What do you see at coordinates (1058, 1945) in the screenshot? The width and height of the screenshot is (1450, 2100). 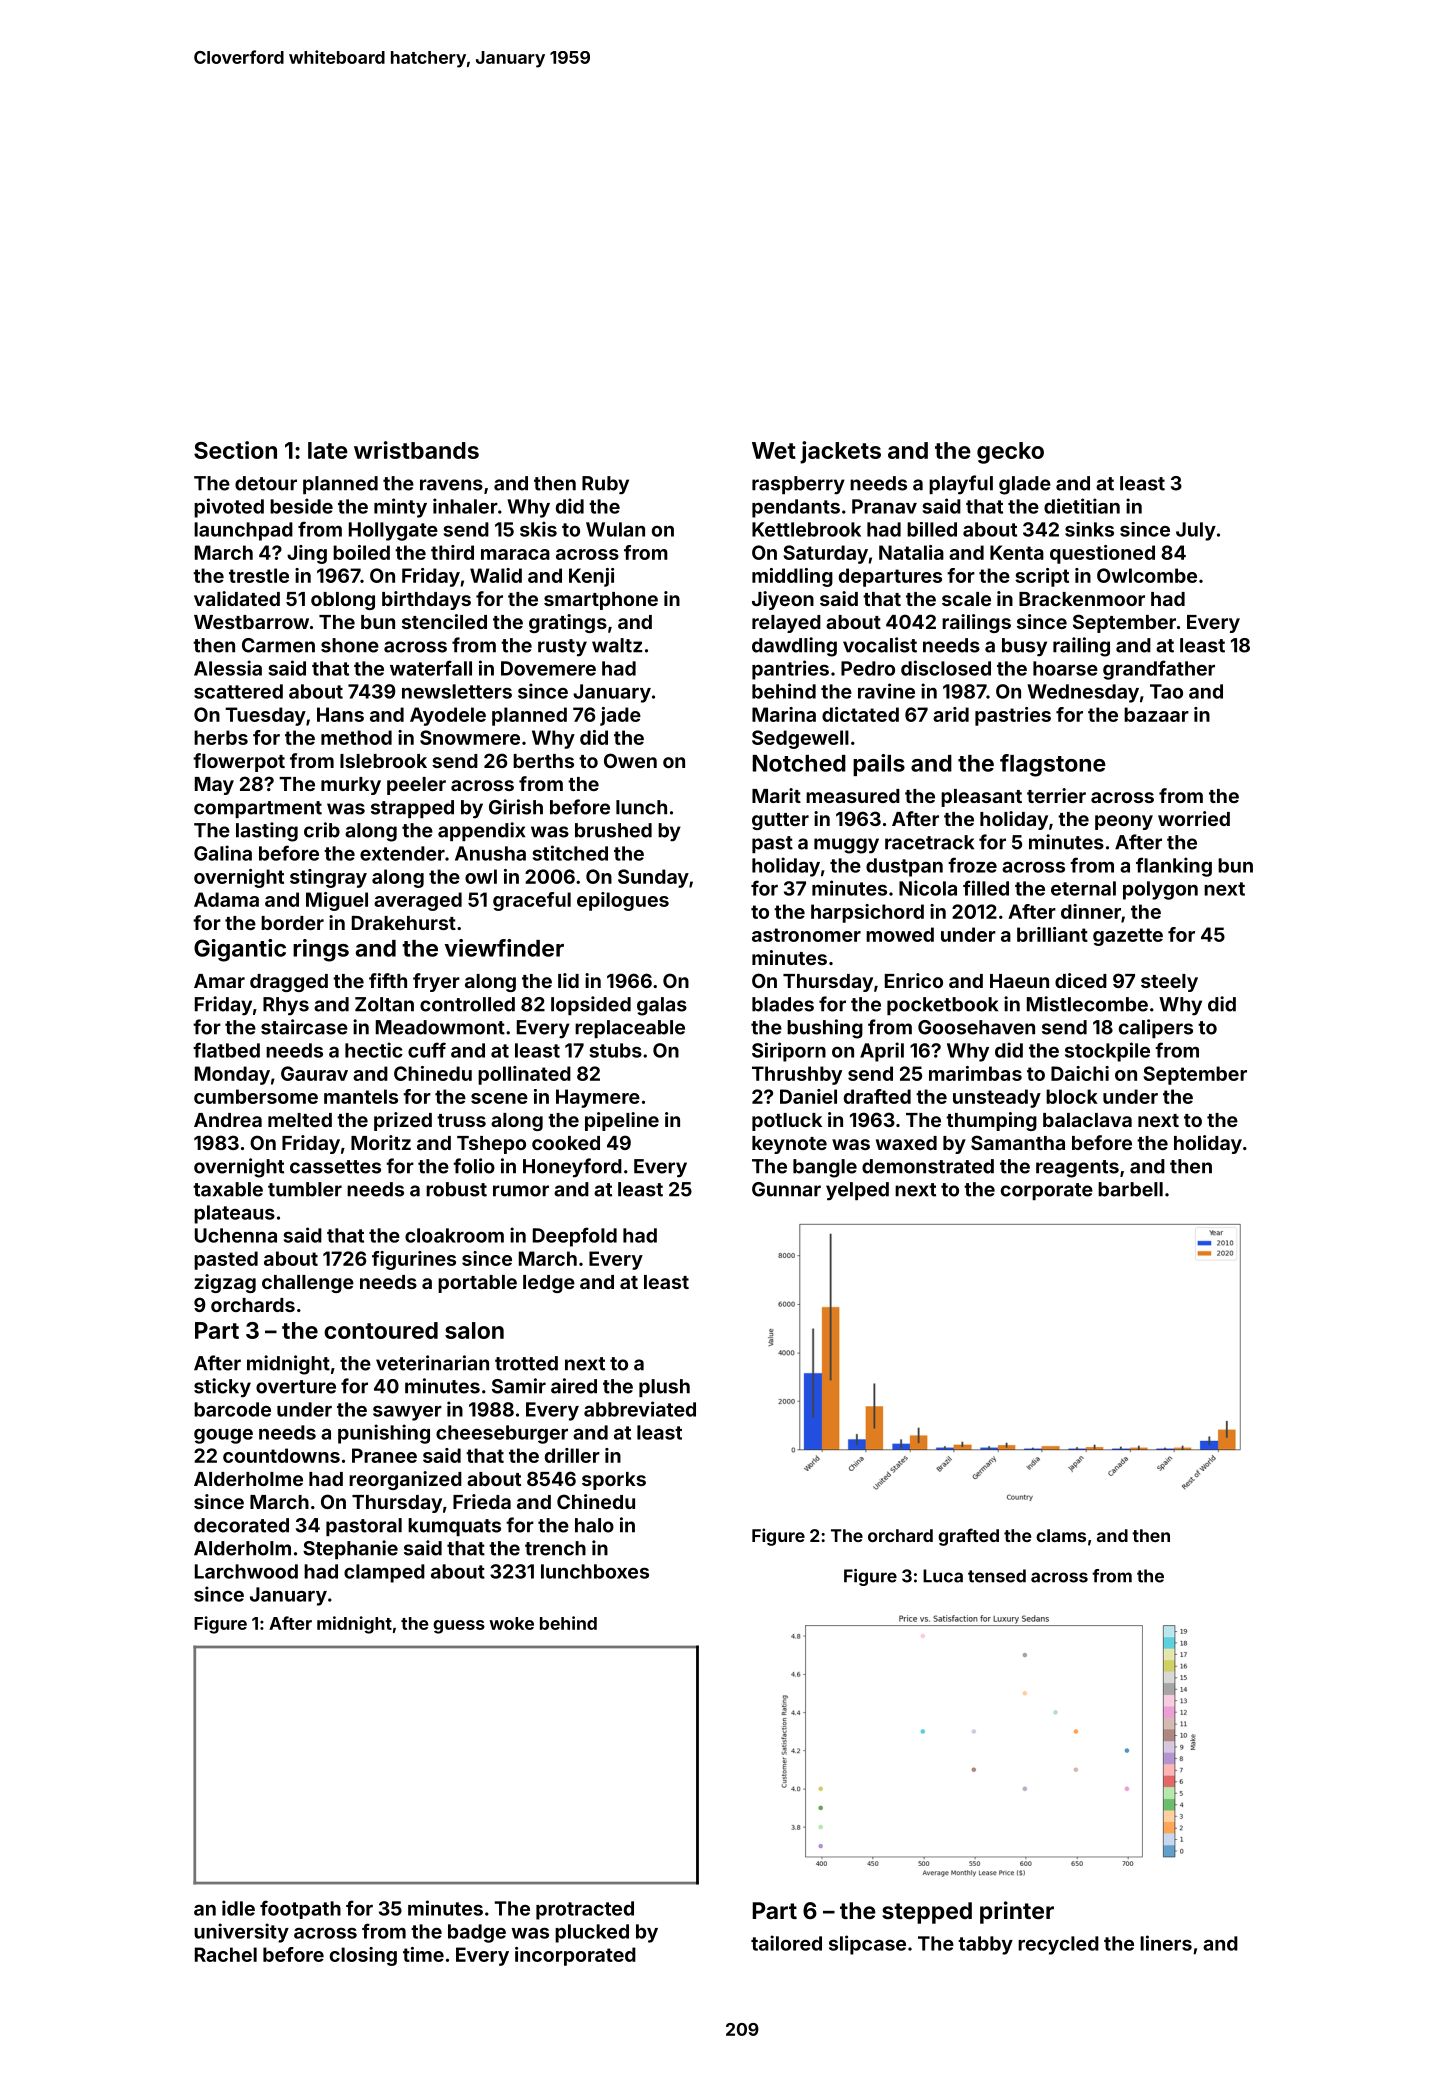 I see `recycled` at bounding box center [1058, 1945].
